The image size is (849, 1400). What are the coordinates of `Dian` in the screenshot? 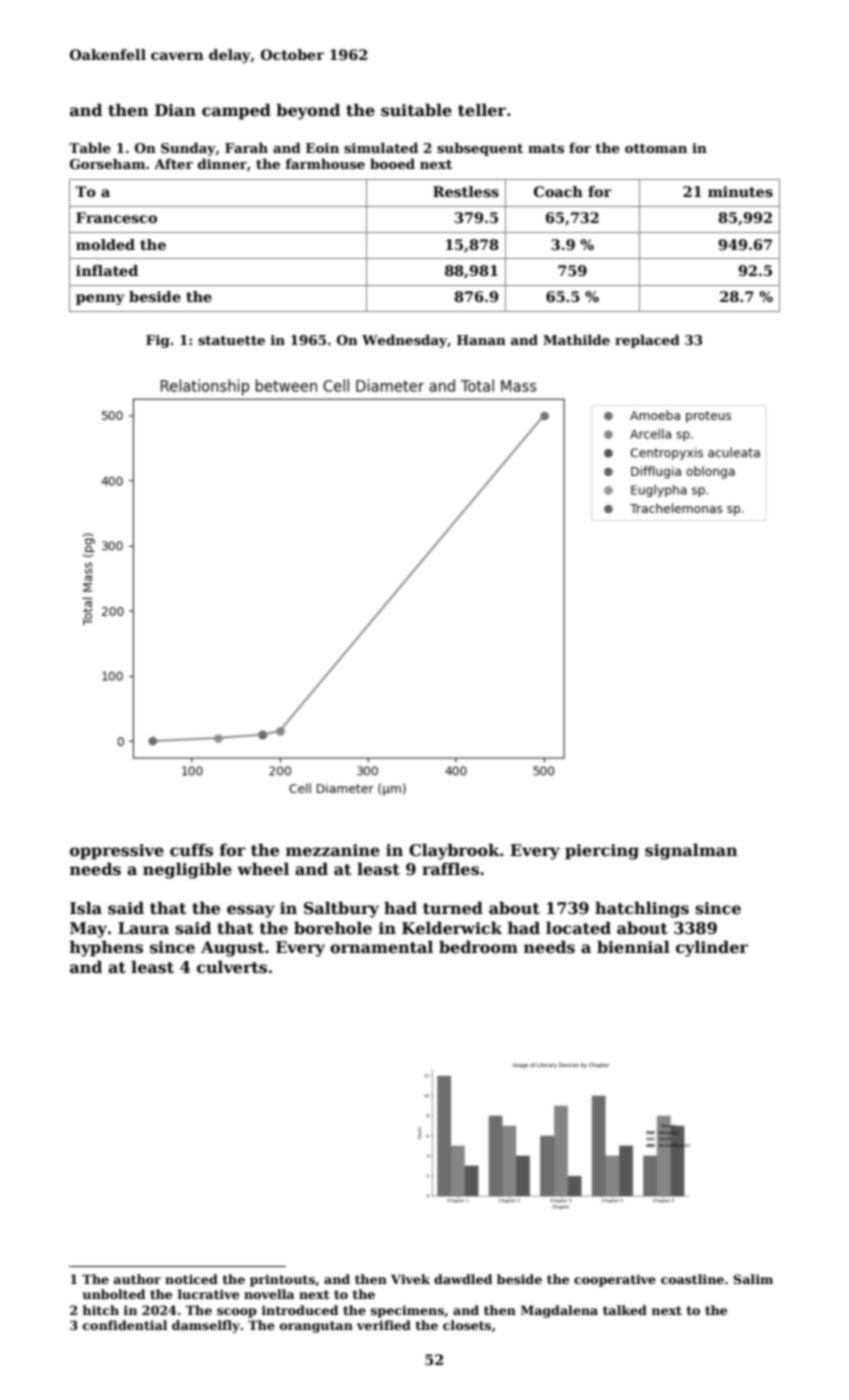 It's located at (175, 110).
